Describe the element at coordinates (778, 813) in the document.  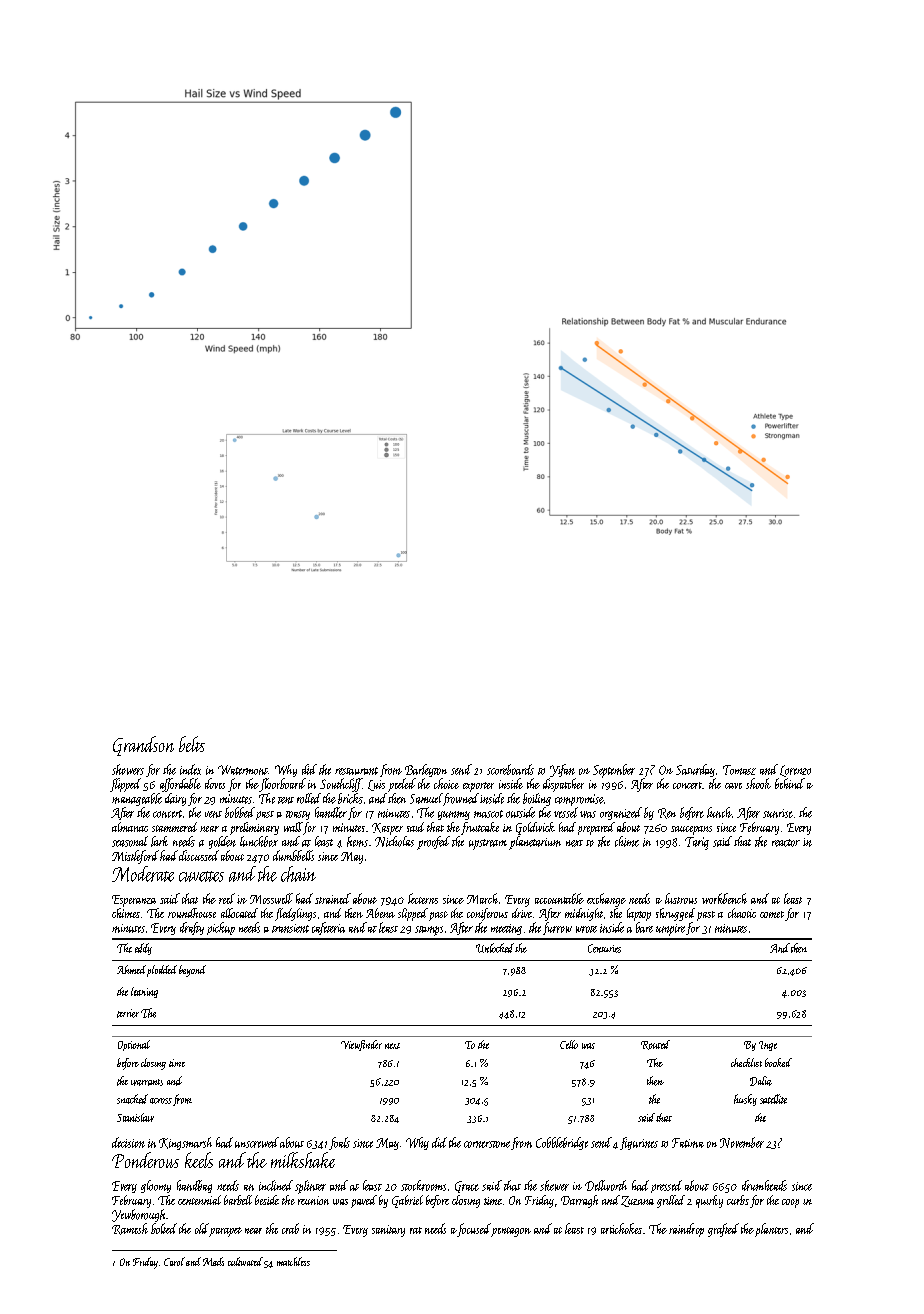
I see `sunrise` at that location.
